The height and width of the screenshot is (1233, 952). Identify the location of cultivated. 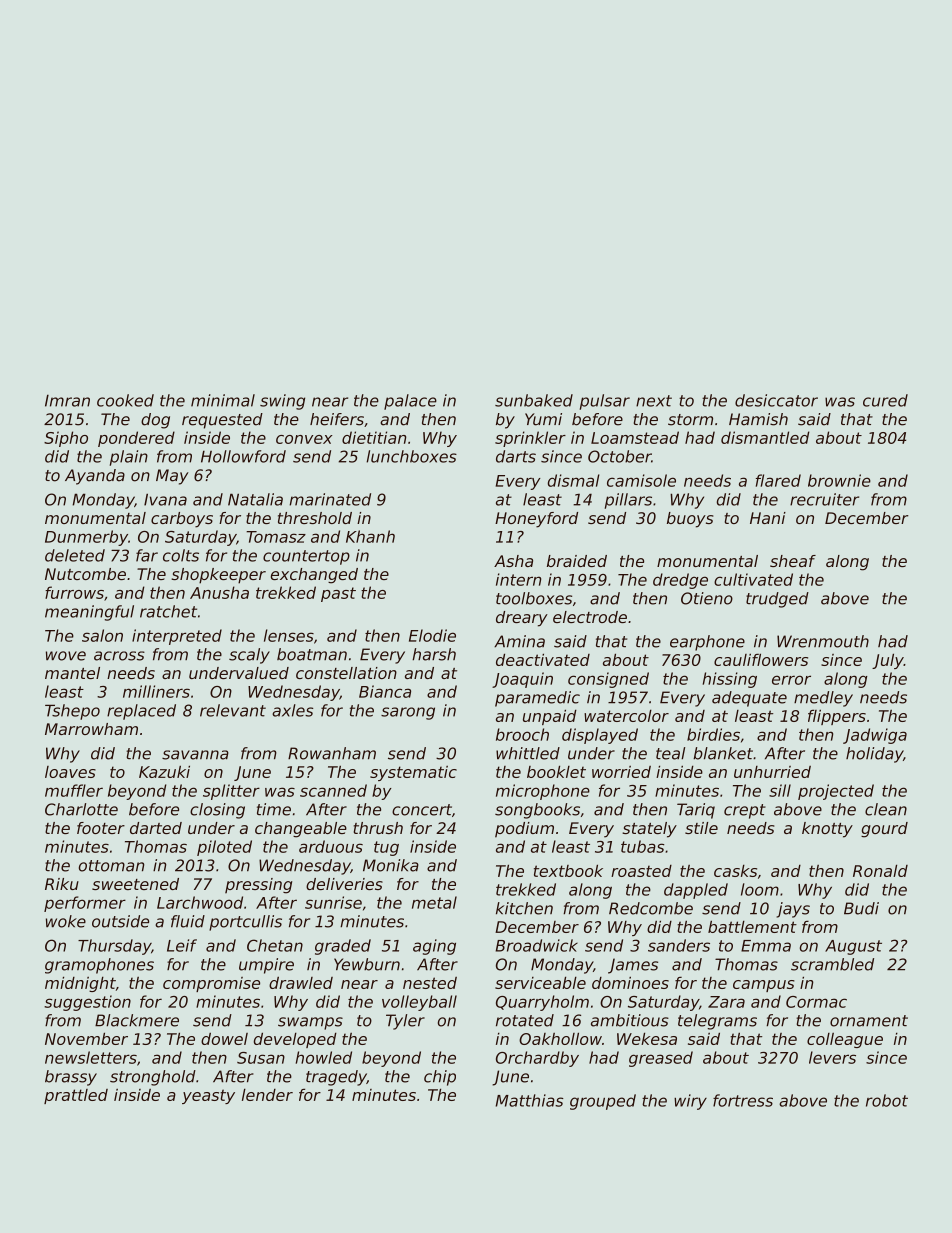
(753, 579).
